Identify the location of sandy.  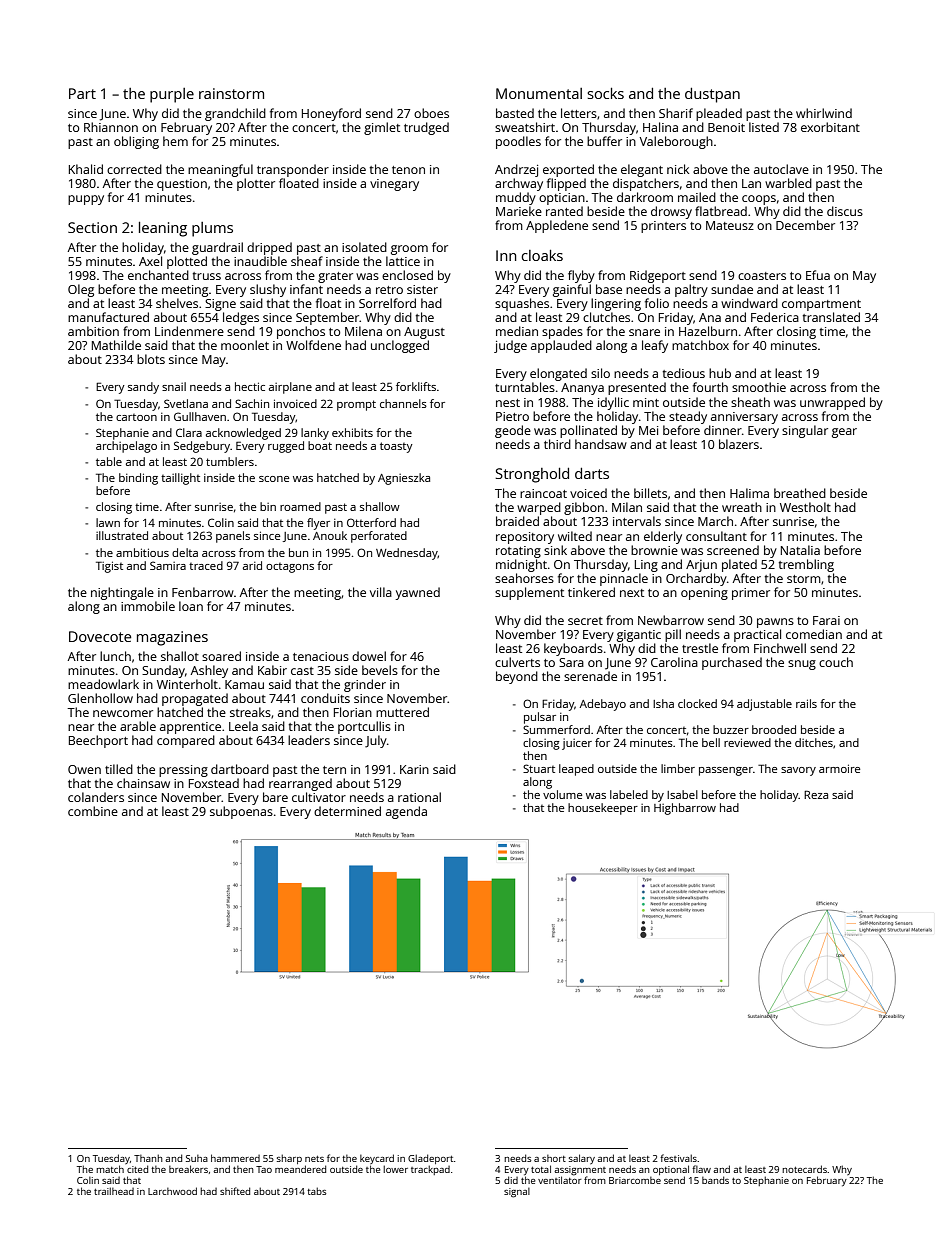
(143, 388).
